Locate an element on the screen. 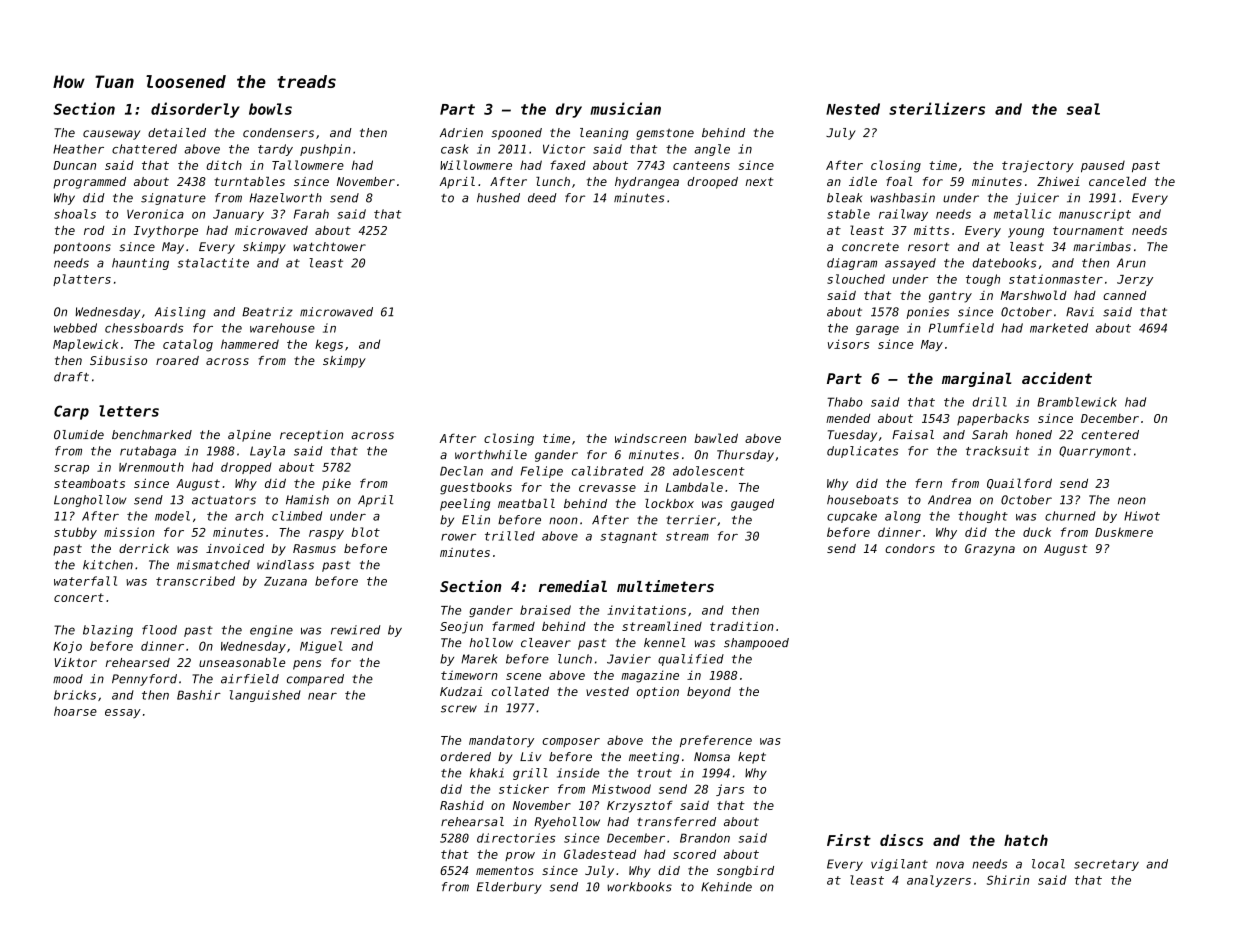 The height and width of the screenshot is (952, 1233). languished is located at coordinates (265, 696).
